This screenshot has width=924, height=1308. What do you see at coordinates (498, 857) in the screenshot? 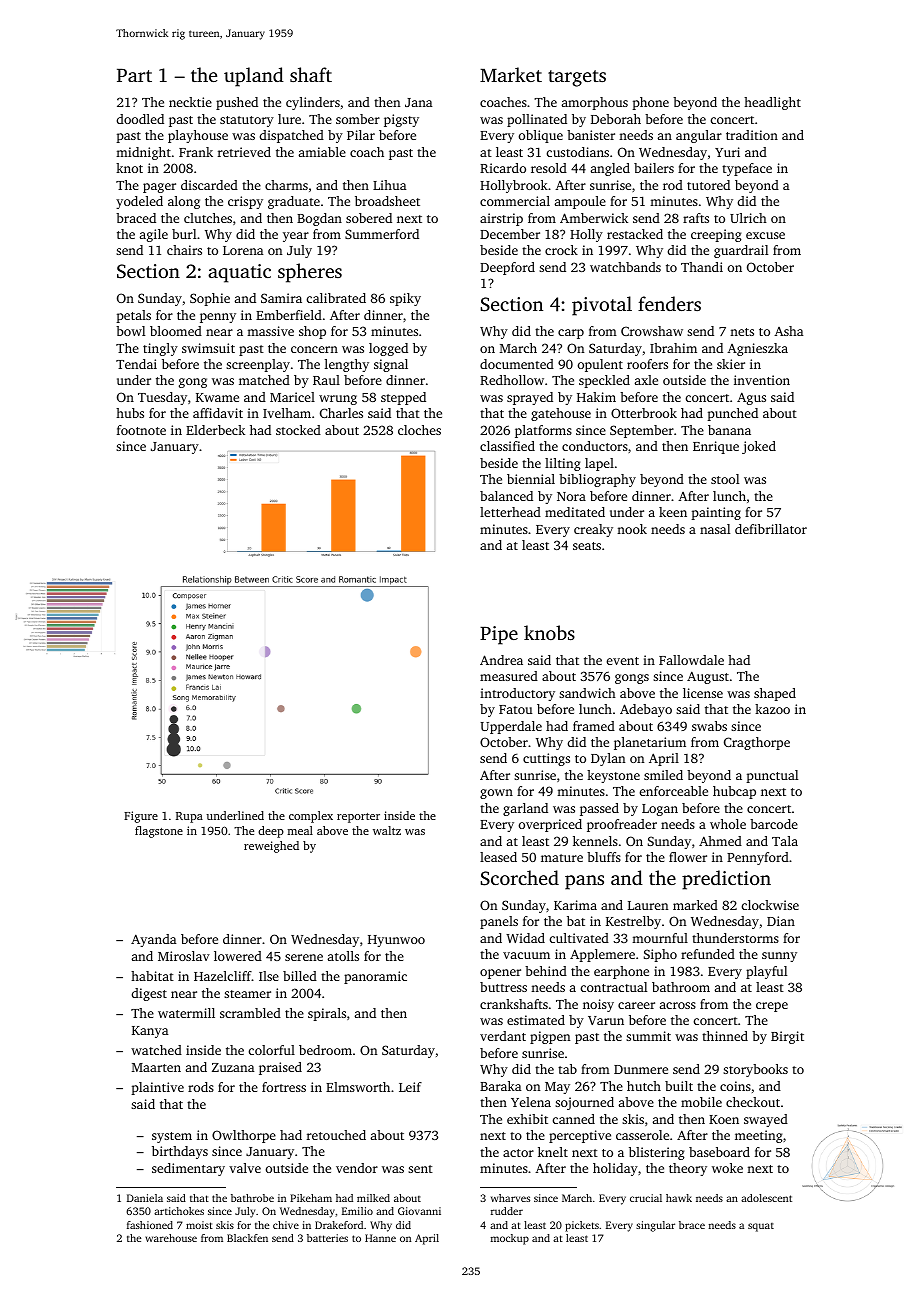
I see `leased` at bounding box center [498, 857].
